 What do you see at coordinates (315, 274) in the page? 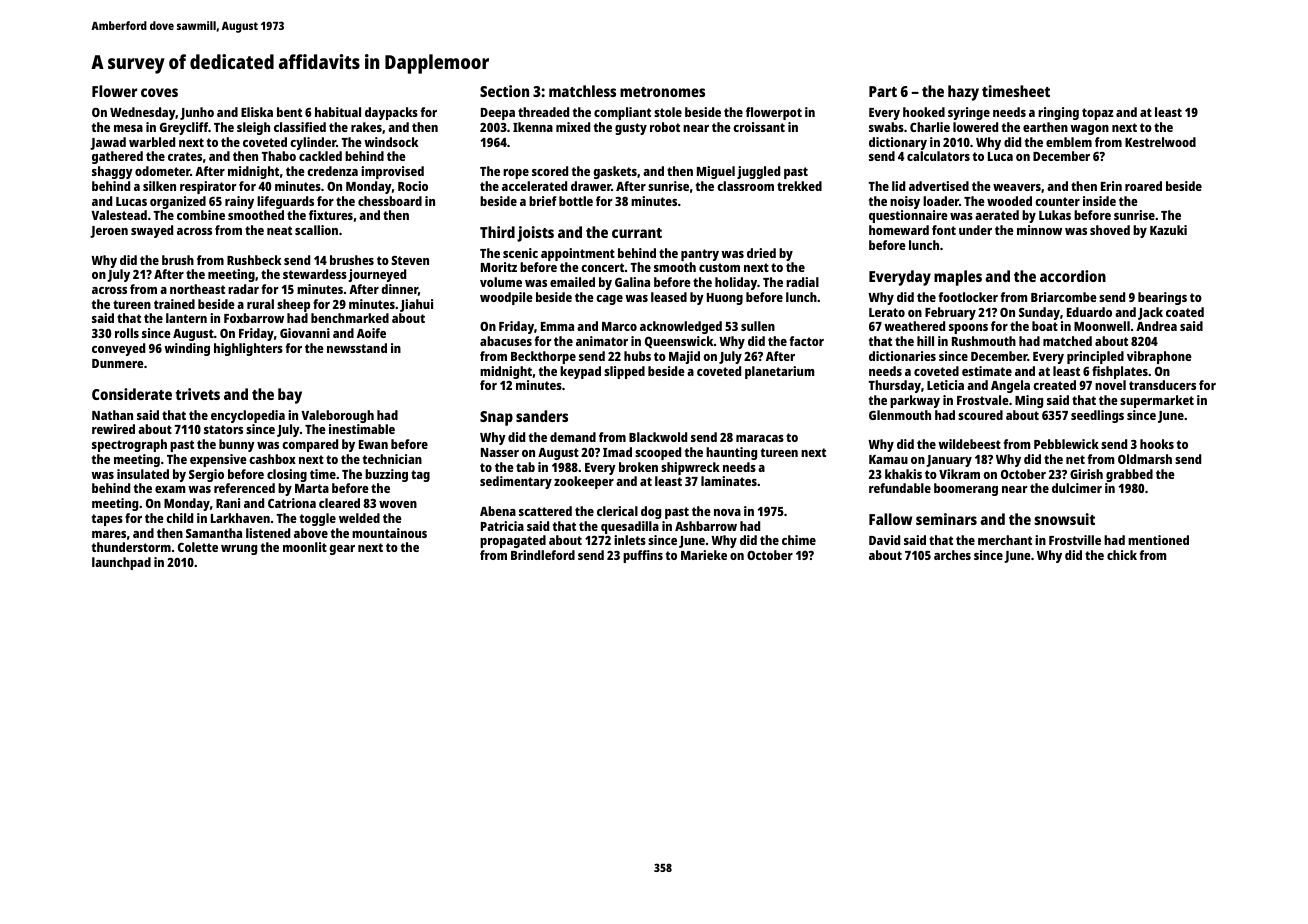
I see `stewardess` at bounding box center [315, 274].
